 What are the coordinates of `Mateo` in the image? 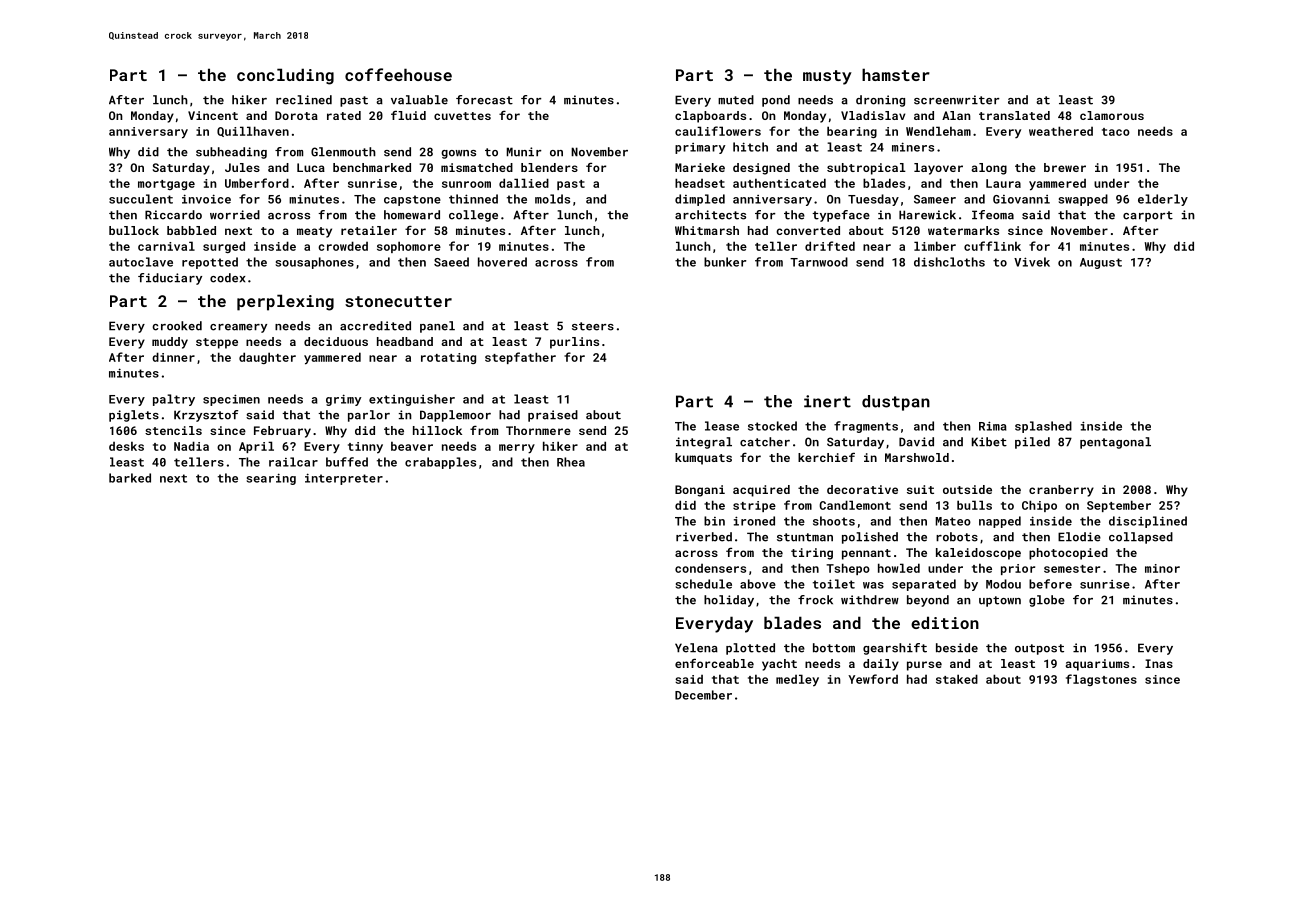 It's located at (953, 521).
